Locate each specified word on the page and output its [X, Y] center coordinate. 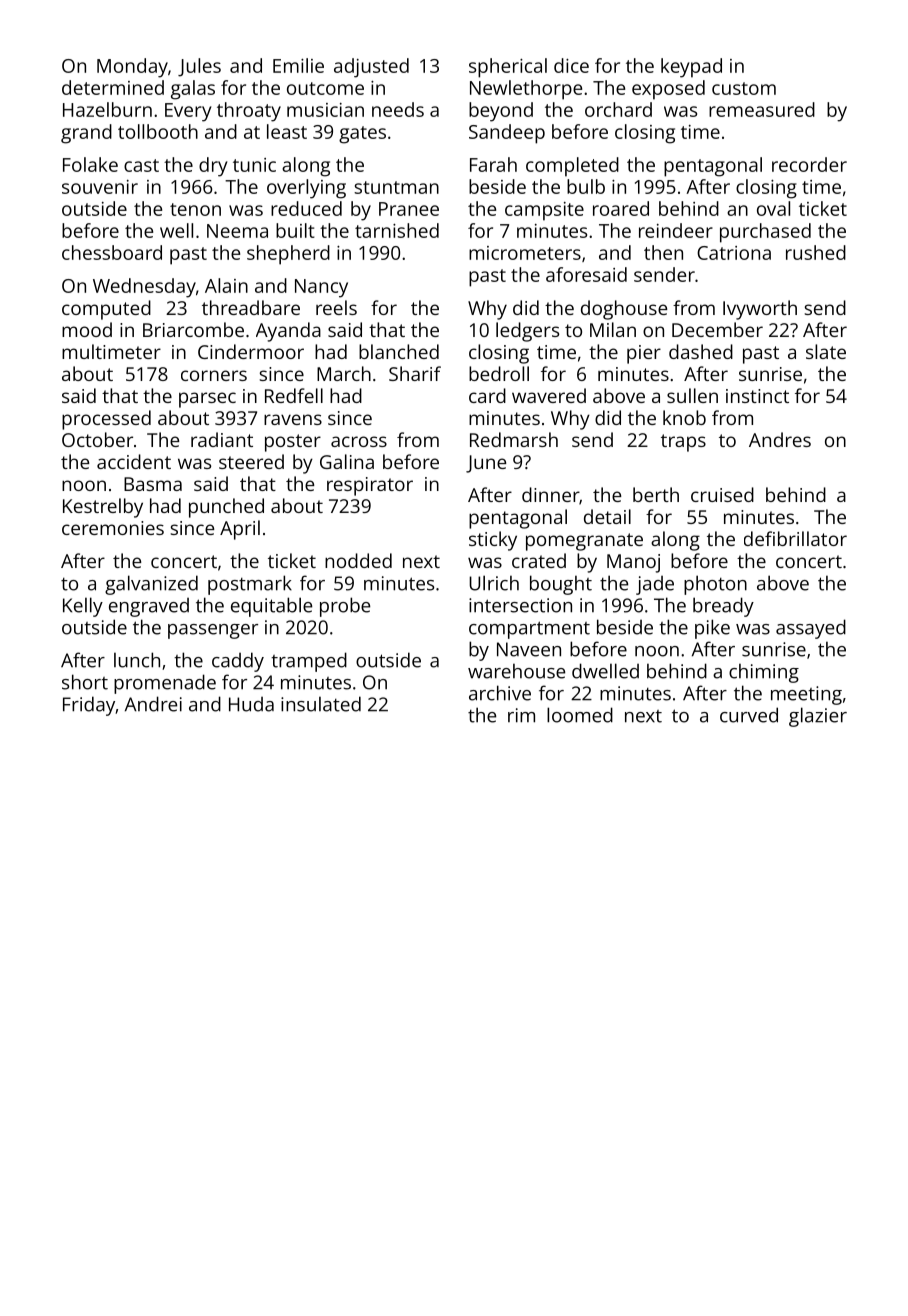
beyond [501, 112]
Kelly [83, 607]
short [85, 682]
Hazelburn [107, 109]
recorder [809, 164]
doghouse [624, 310]
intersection [520, 605]
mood [87, 329]
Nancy [321, 288]
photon [715, 585]
